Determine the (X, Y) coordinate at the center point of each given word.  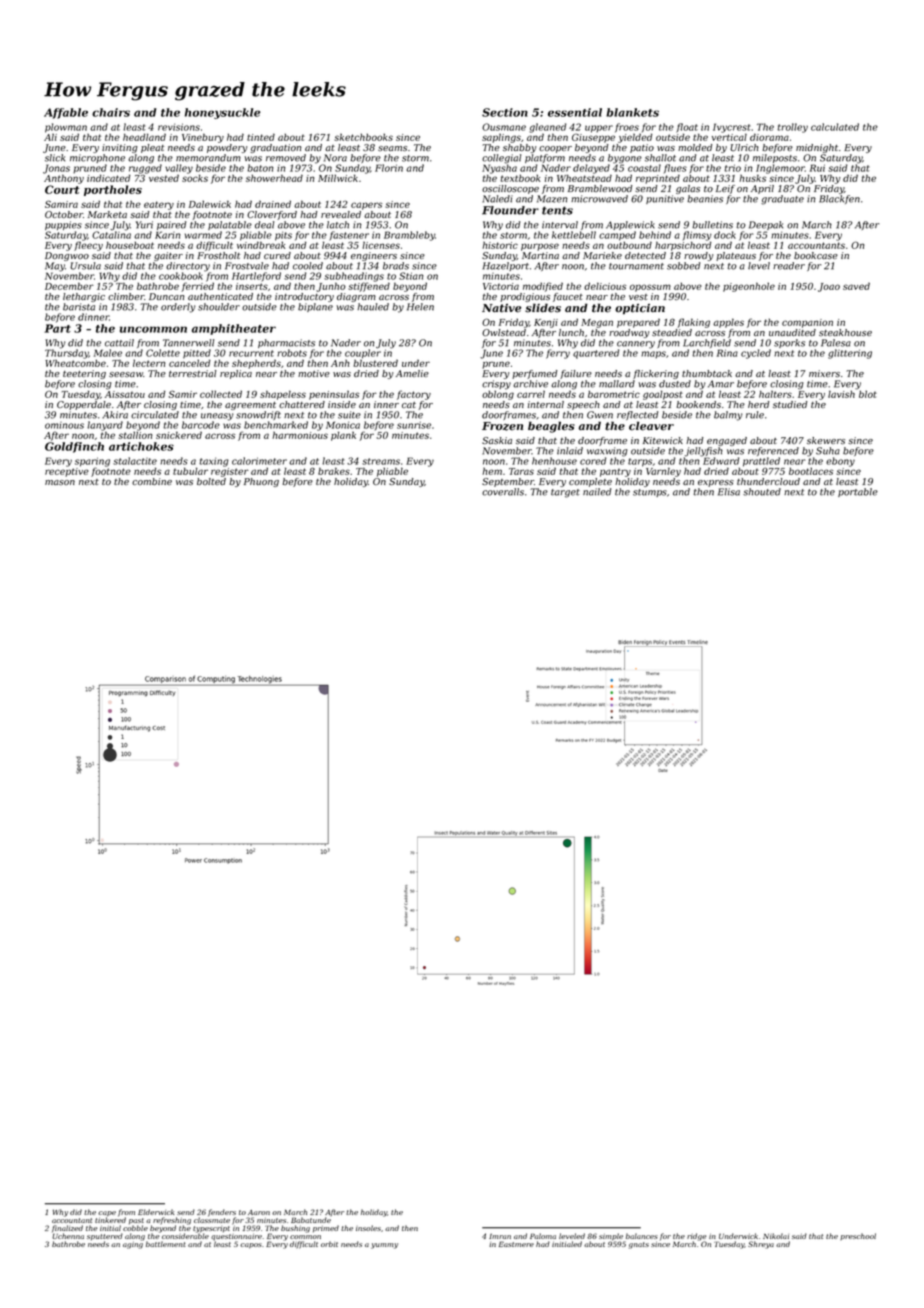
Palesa (836, 343)
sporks (789, 343)
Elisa (729, 492)
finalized (67, 1228)
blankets (632, 112)
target (565, 493)
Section (505, 112)
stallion (135, 435)
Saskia (497, 440)
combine (152, 481)
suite (349, 415)
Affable (66, 113)
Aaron (259, 1212)
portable (858, 492)
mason (60, 482)
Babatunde (311, 1220)
